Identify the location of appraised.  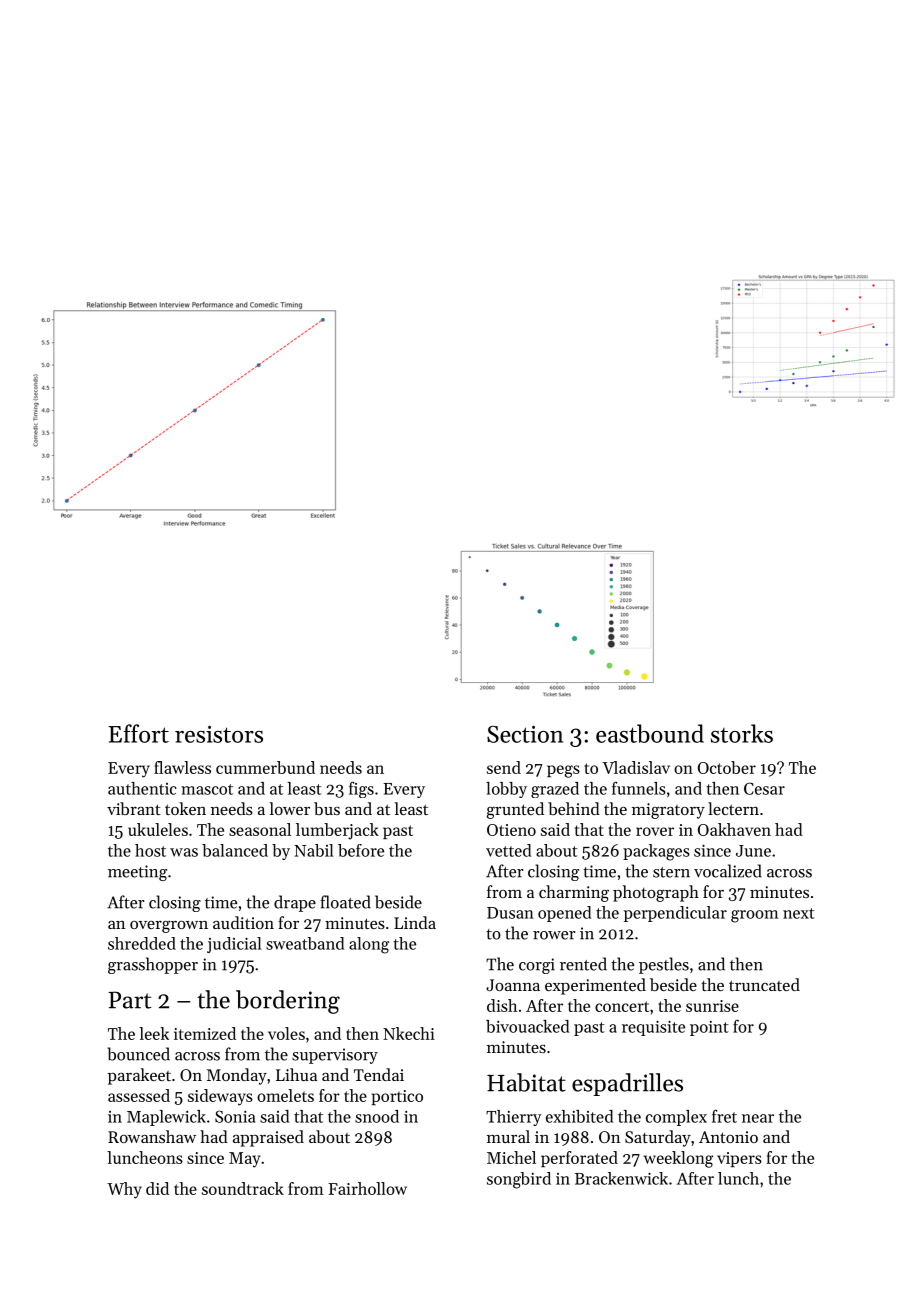
(268, 1138).
